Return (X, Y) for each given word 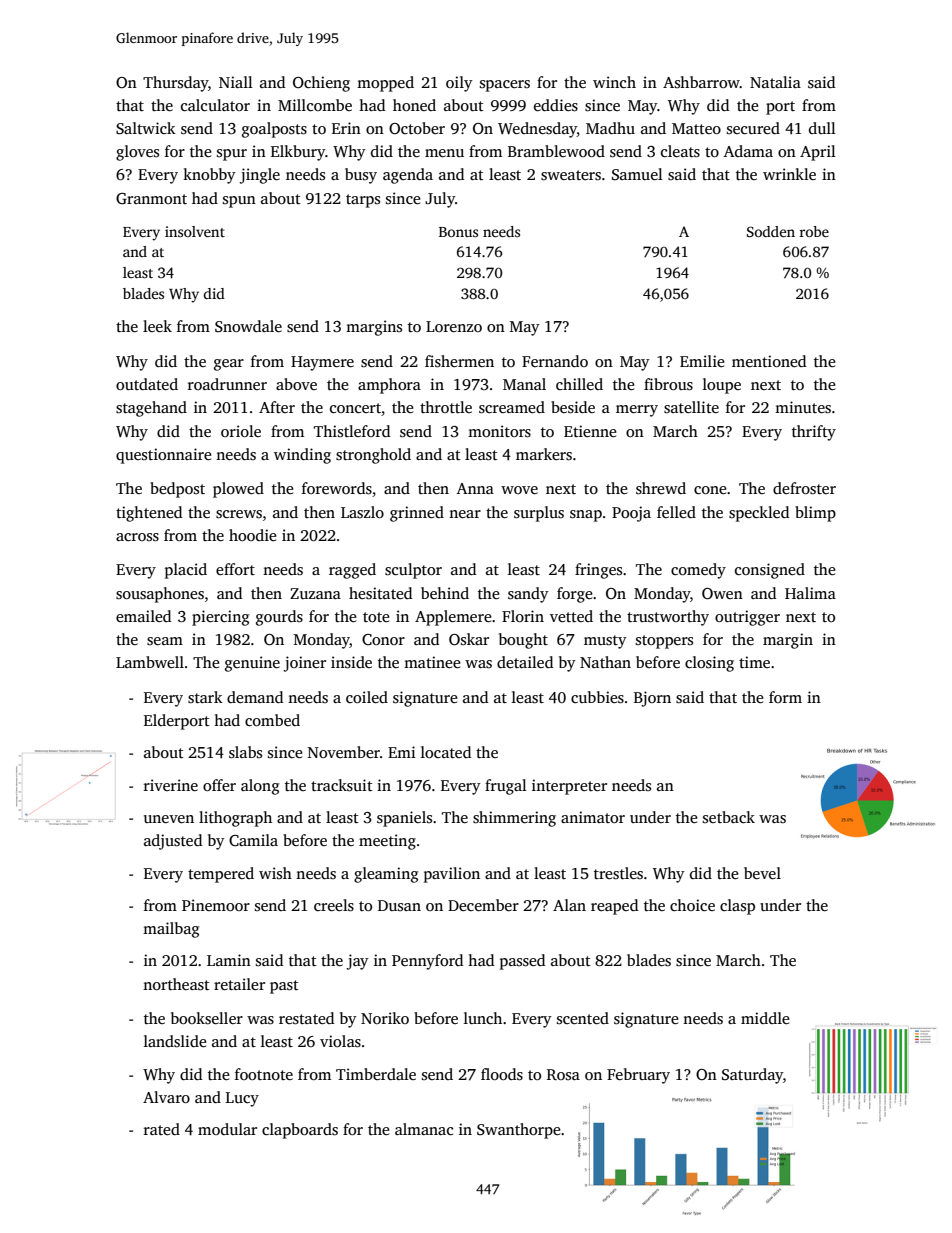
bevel (762, 873)
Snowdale (248, 326)
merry (637, 411)
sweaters (571, 175)
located (446, 752)
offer (219, 785)
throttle (446, 407)
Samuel (637, 174)
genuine (252, 664)
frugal (506, 787)
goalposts (274, 130)
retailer (239, 984)
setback (729, 817)
